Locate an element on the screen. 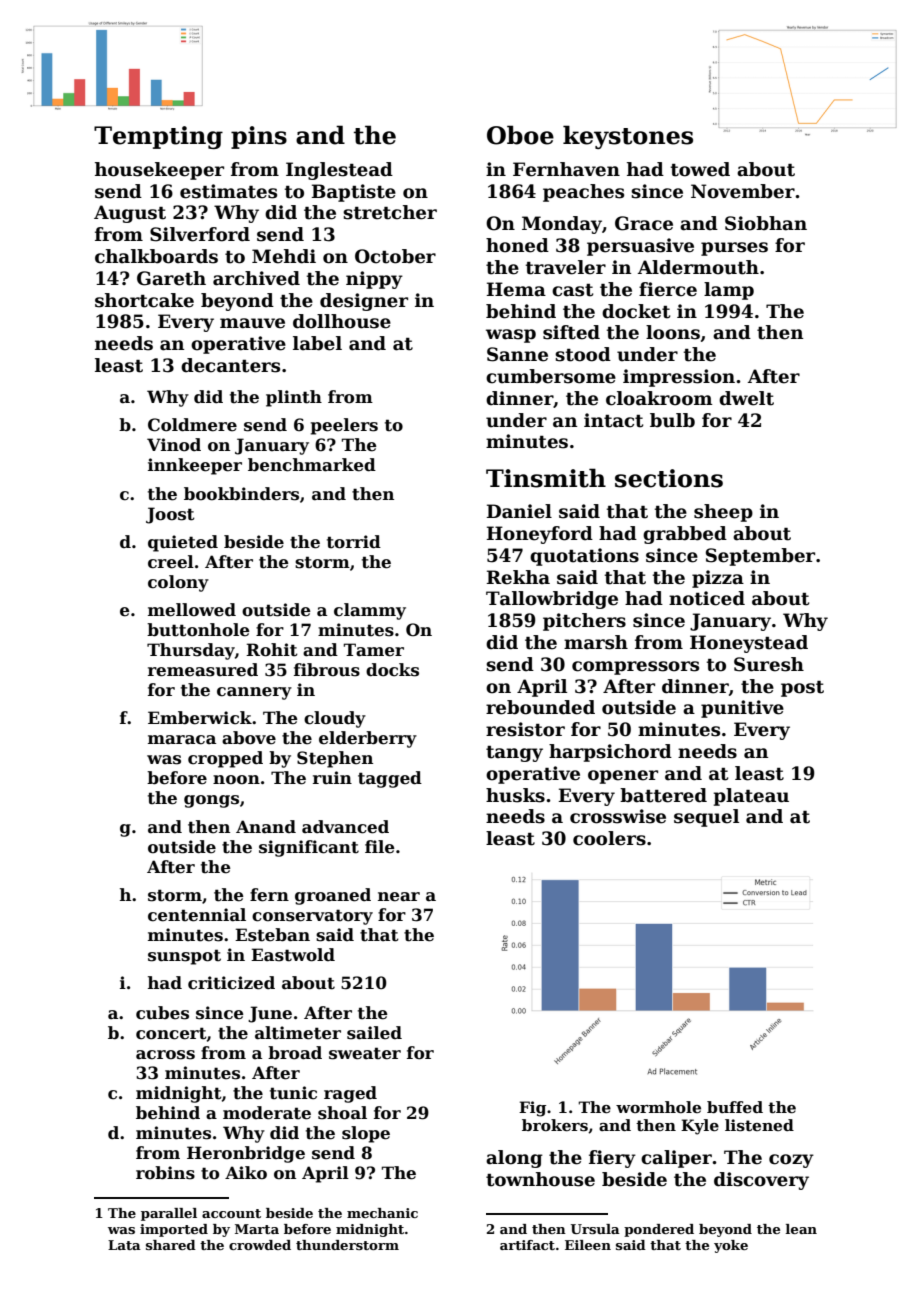 The height and width of the screenshot is (1311, 924). plinth is located at coordinates (294, 398).
